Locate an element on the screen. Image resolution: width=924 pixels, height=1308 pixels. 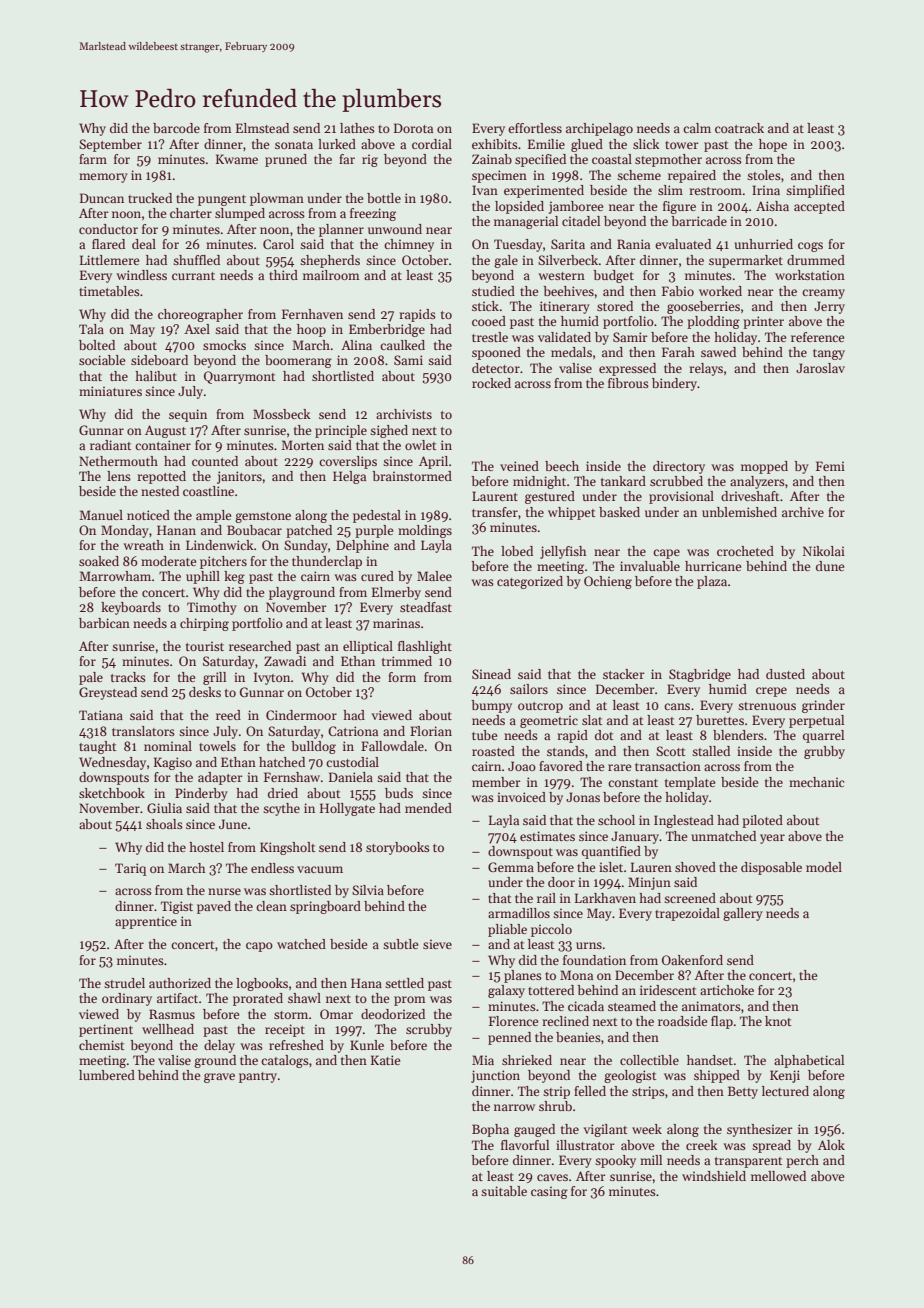
unmatched is located at coordinates (723, 836).
